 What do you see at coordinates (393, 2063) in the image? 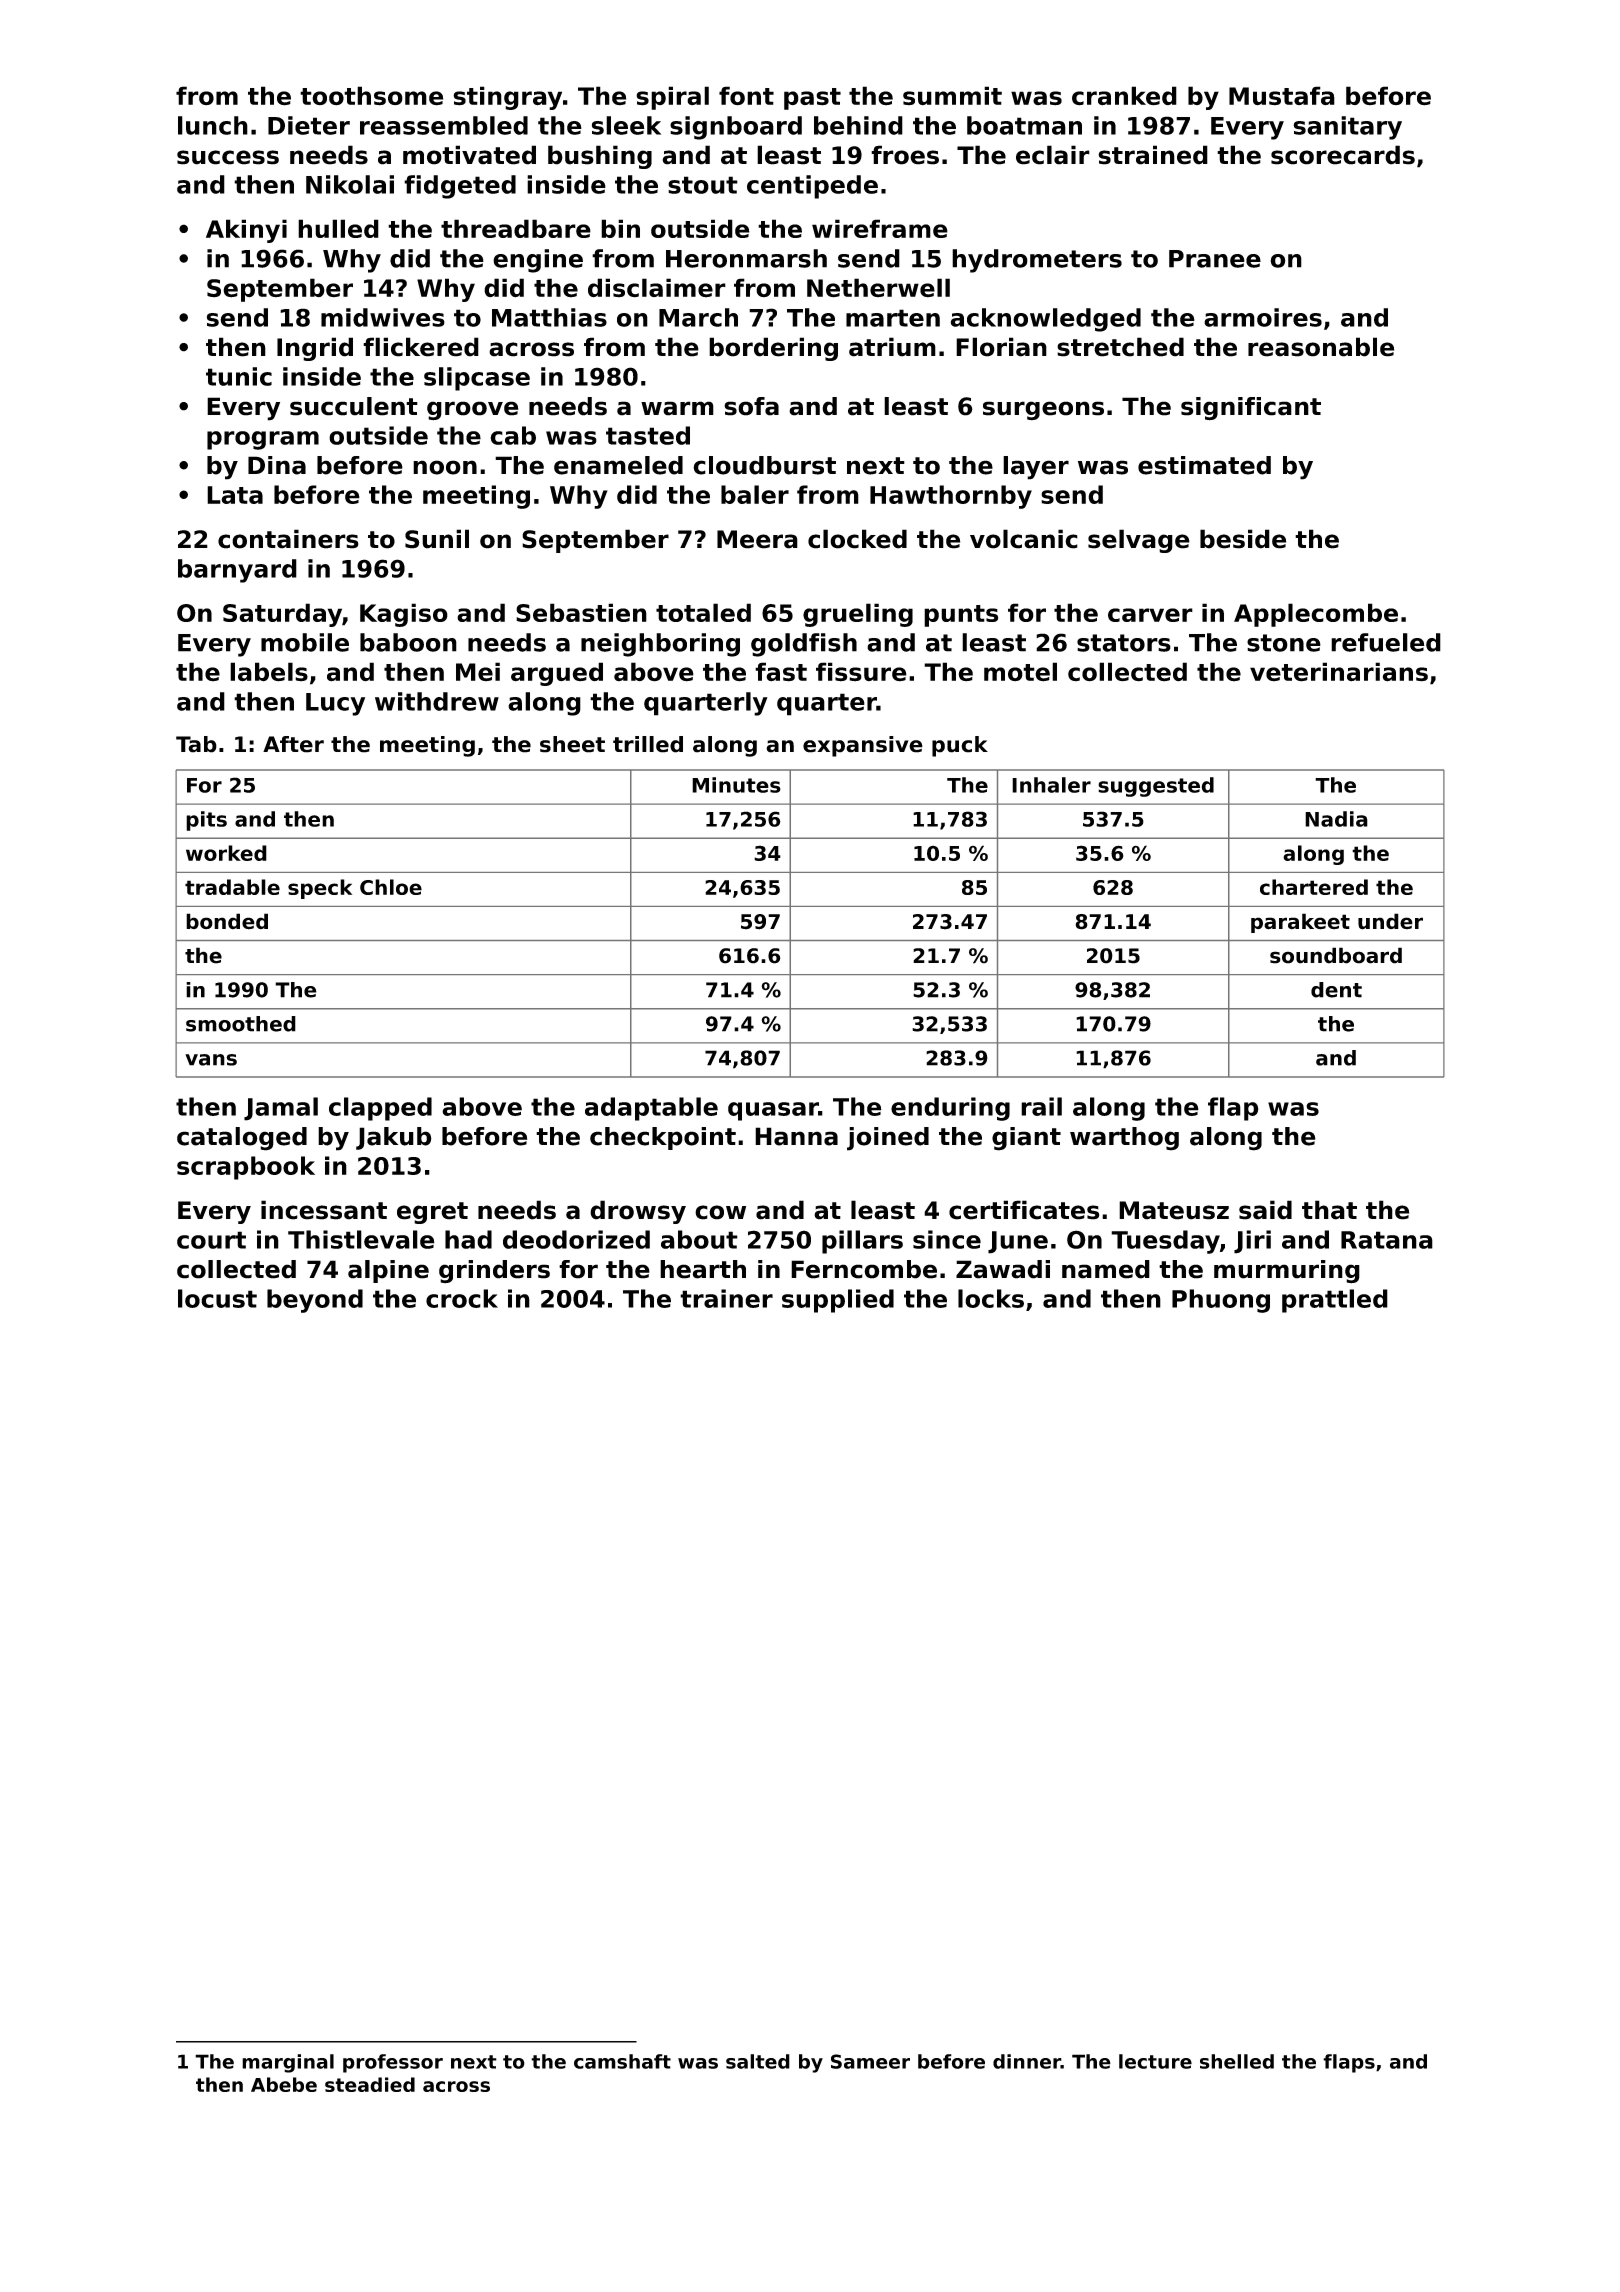
I see `professor` at bounding box center [393, 2063].
